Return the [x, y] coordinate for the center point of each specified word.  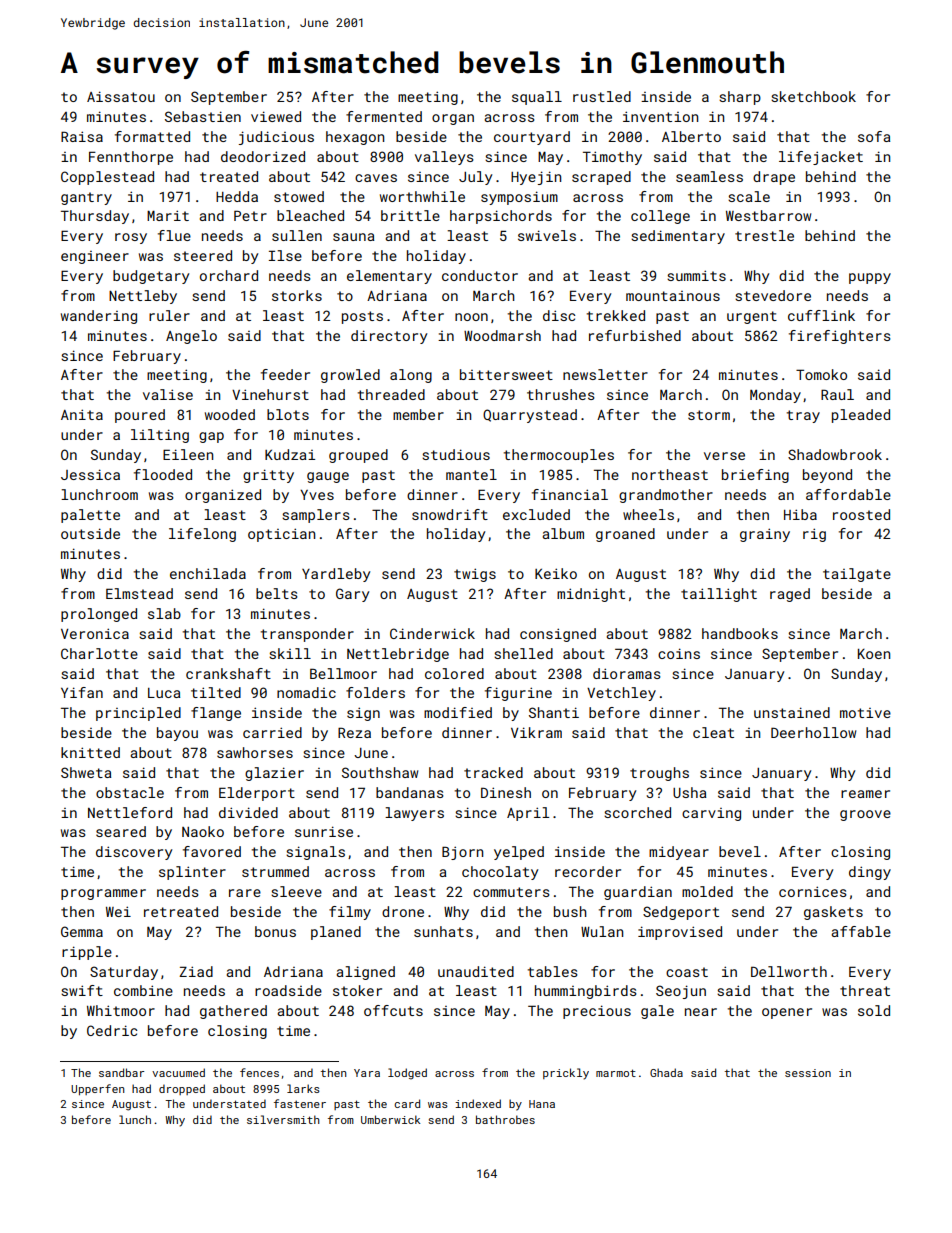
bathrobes [505, 1119]
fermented [384, 116]
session [808, 1073]
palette [90, 516]
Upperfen [97, 1089]
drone [403, 911]
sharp [740, 98]
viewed [276, 116]
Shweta [86, 772]
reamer [865, 794]
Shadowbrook [835, 454]
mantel [471, 474]
